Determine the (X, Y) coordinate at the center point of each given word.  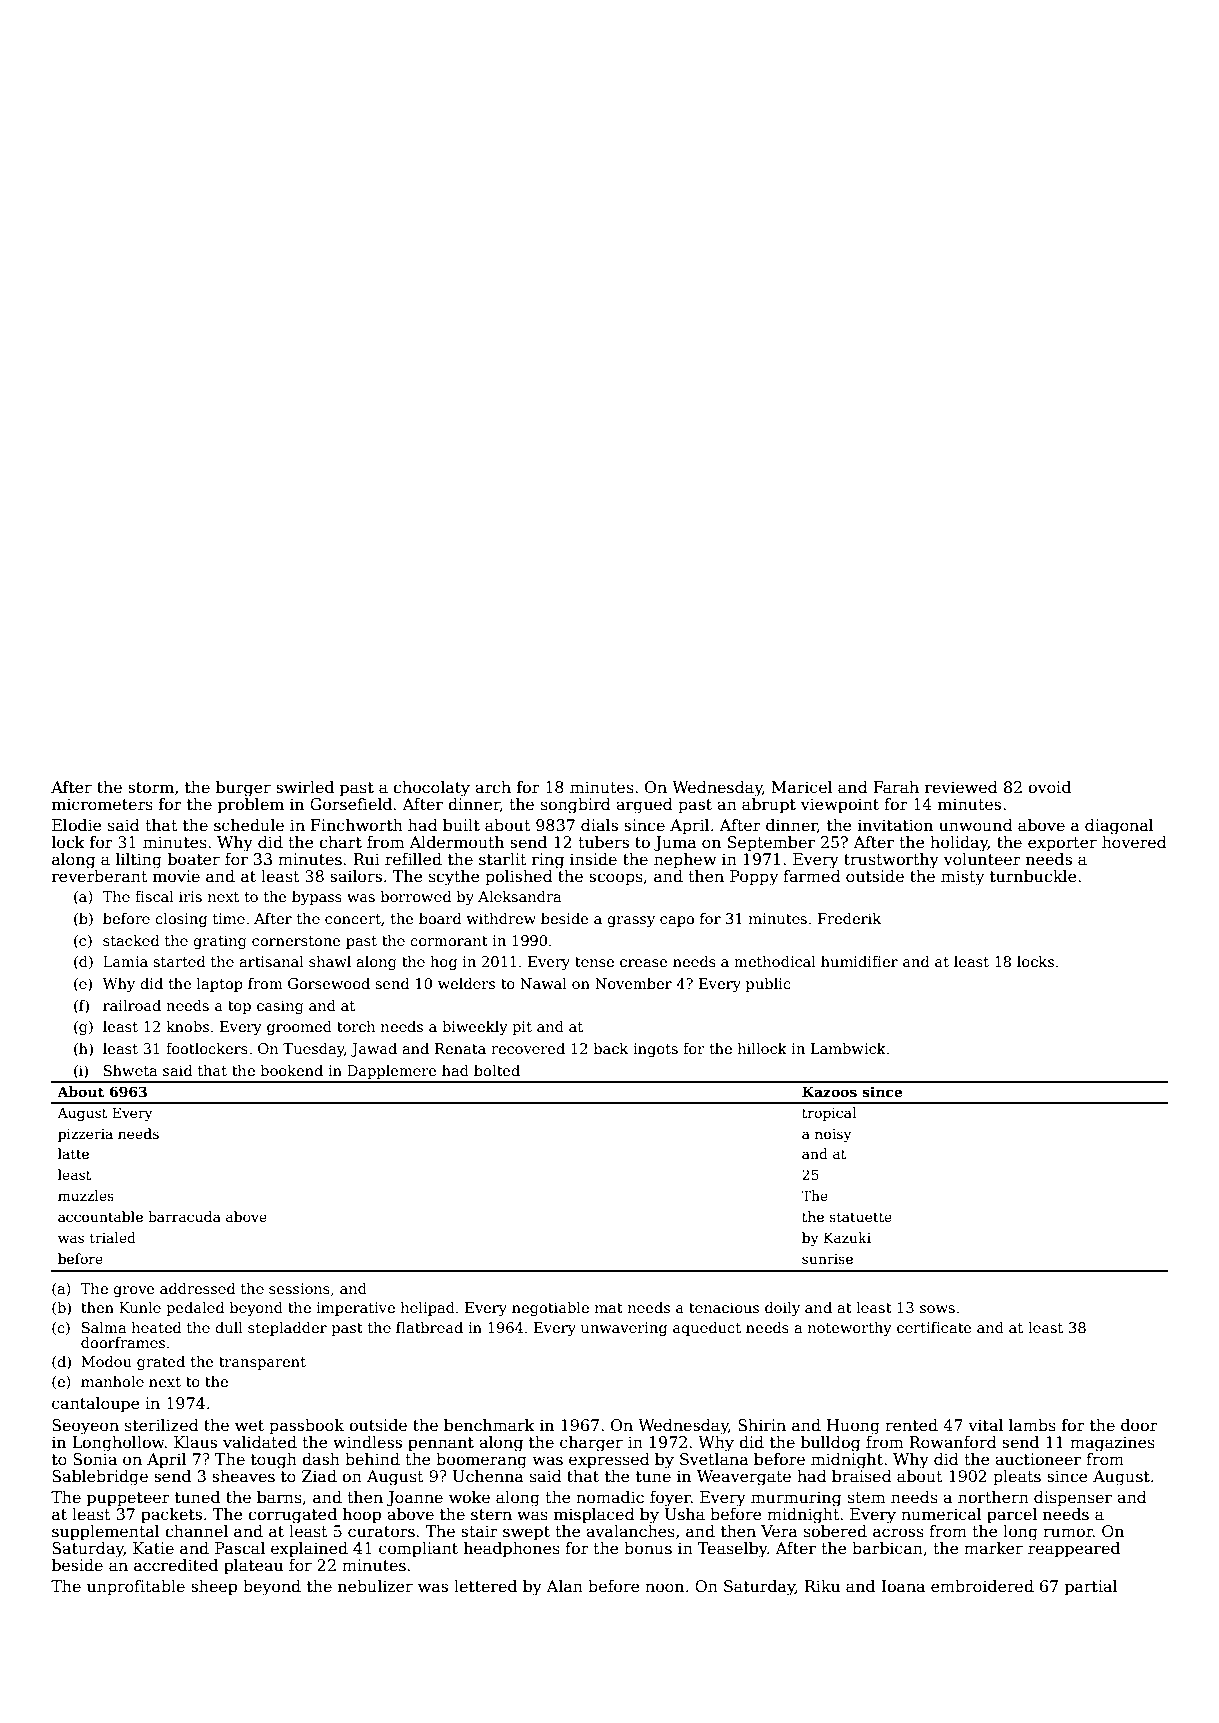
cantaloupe (96, 1405)
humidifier (859, 961)
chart (340, 842)
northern (993, 1497)
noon (664, 1587)
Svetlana (714, 1459)
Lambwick (848, 1048)
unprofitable (136, 1588)
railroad (132, 1005)
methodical (775, 961)
